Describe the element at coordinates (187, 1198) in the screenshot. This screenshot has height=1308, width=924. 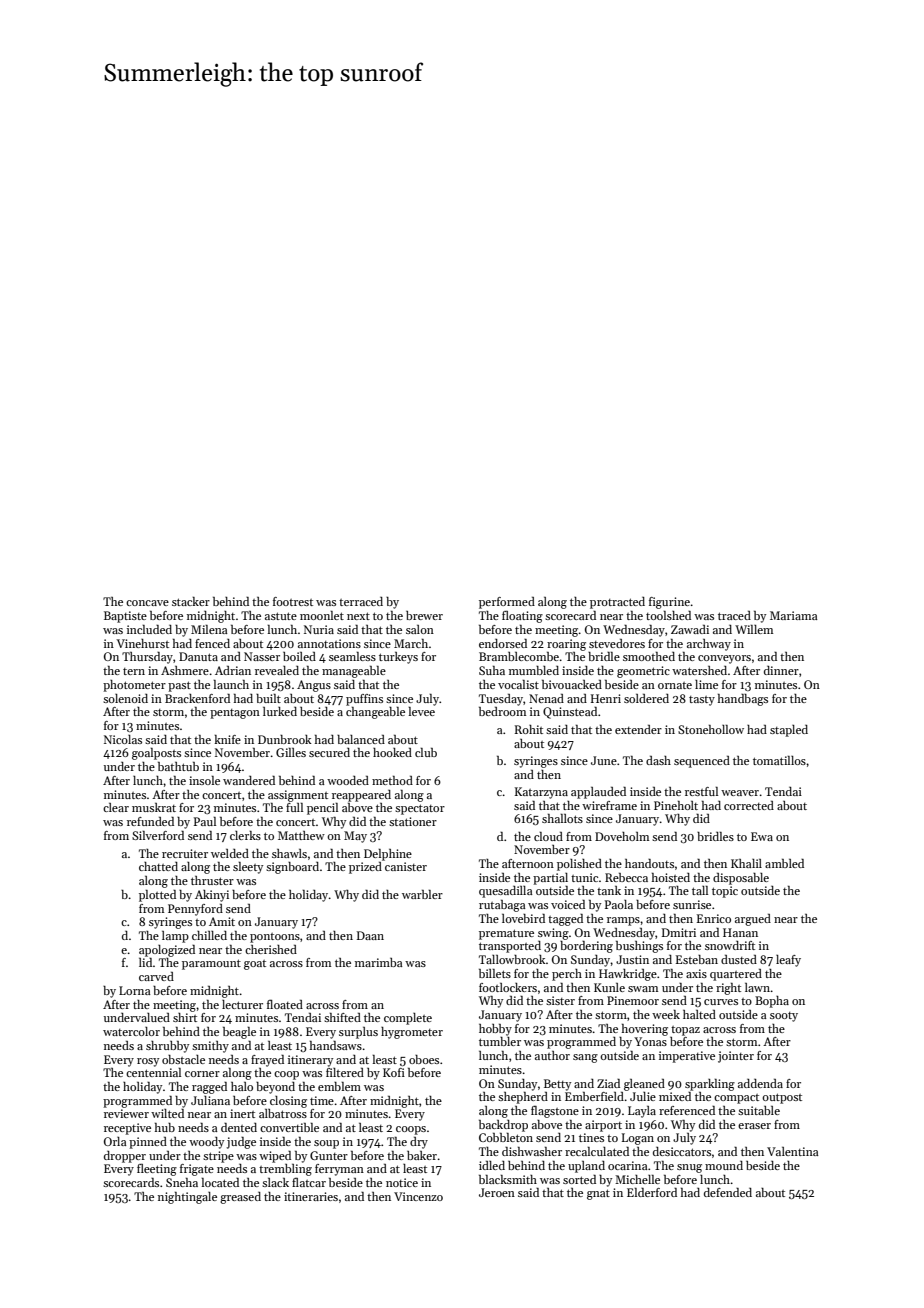
I see `nightingale` at that location.
